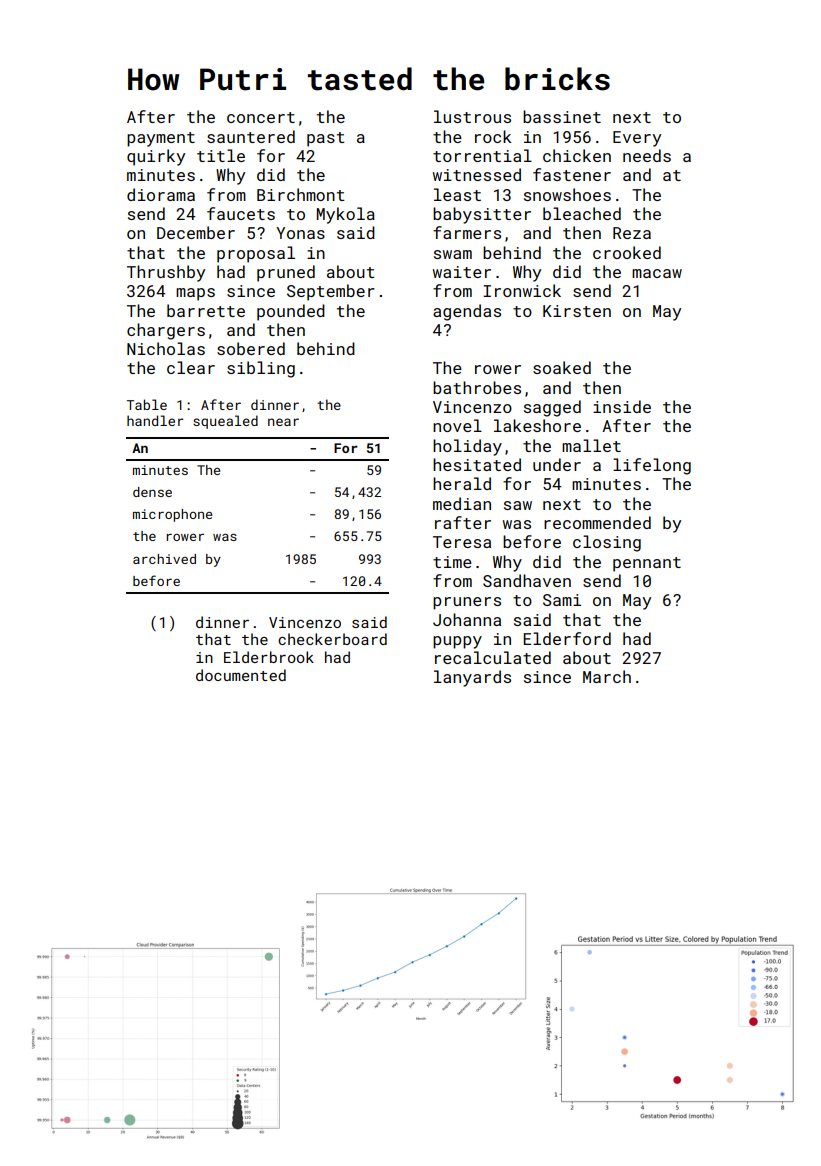 The image size is (821, 1166). What do you see at coordinates (166, 348) in the screenshot?
I see `Nicholas` at bounding box center [166, 348].
